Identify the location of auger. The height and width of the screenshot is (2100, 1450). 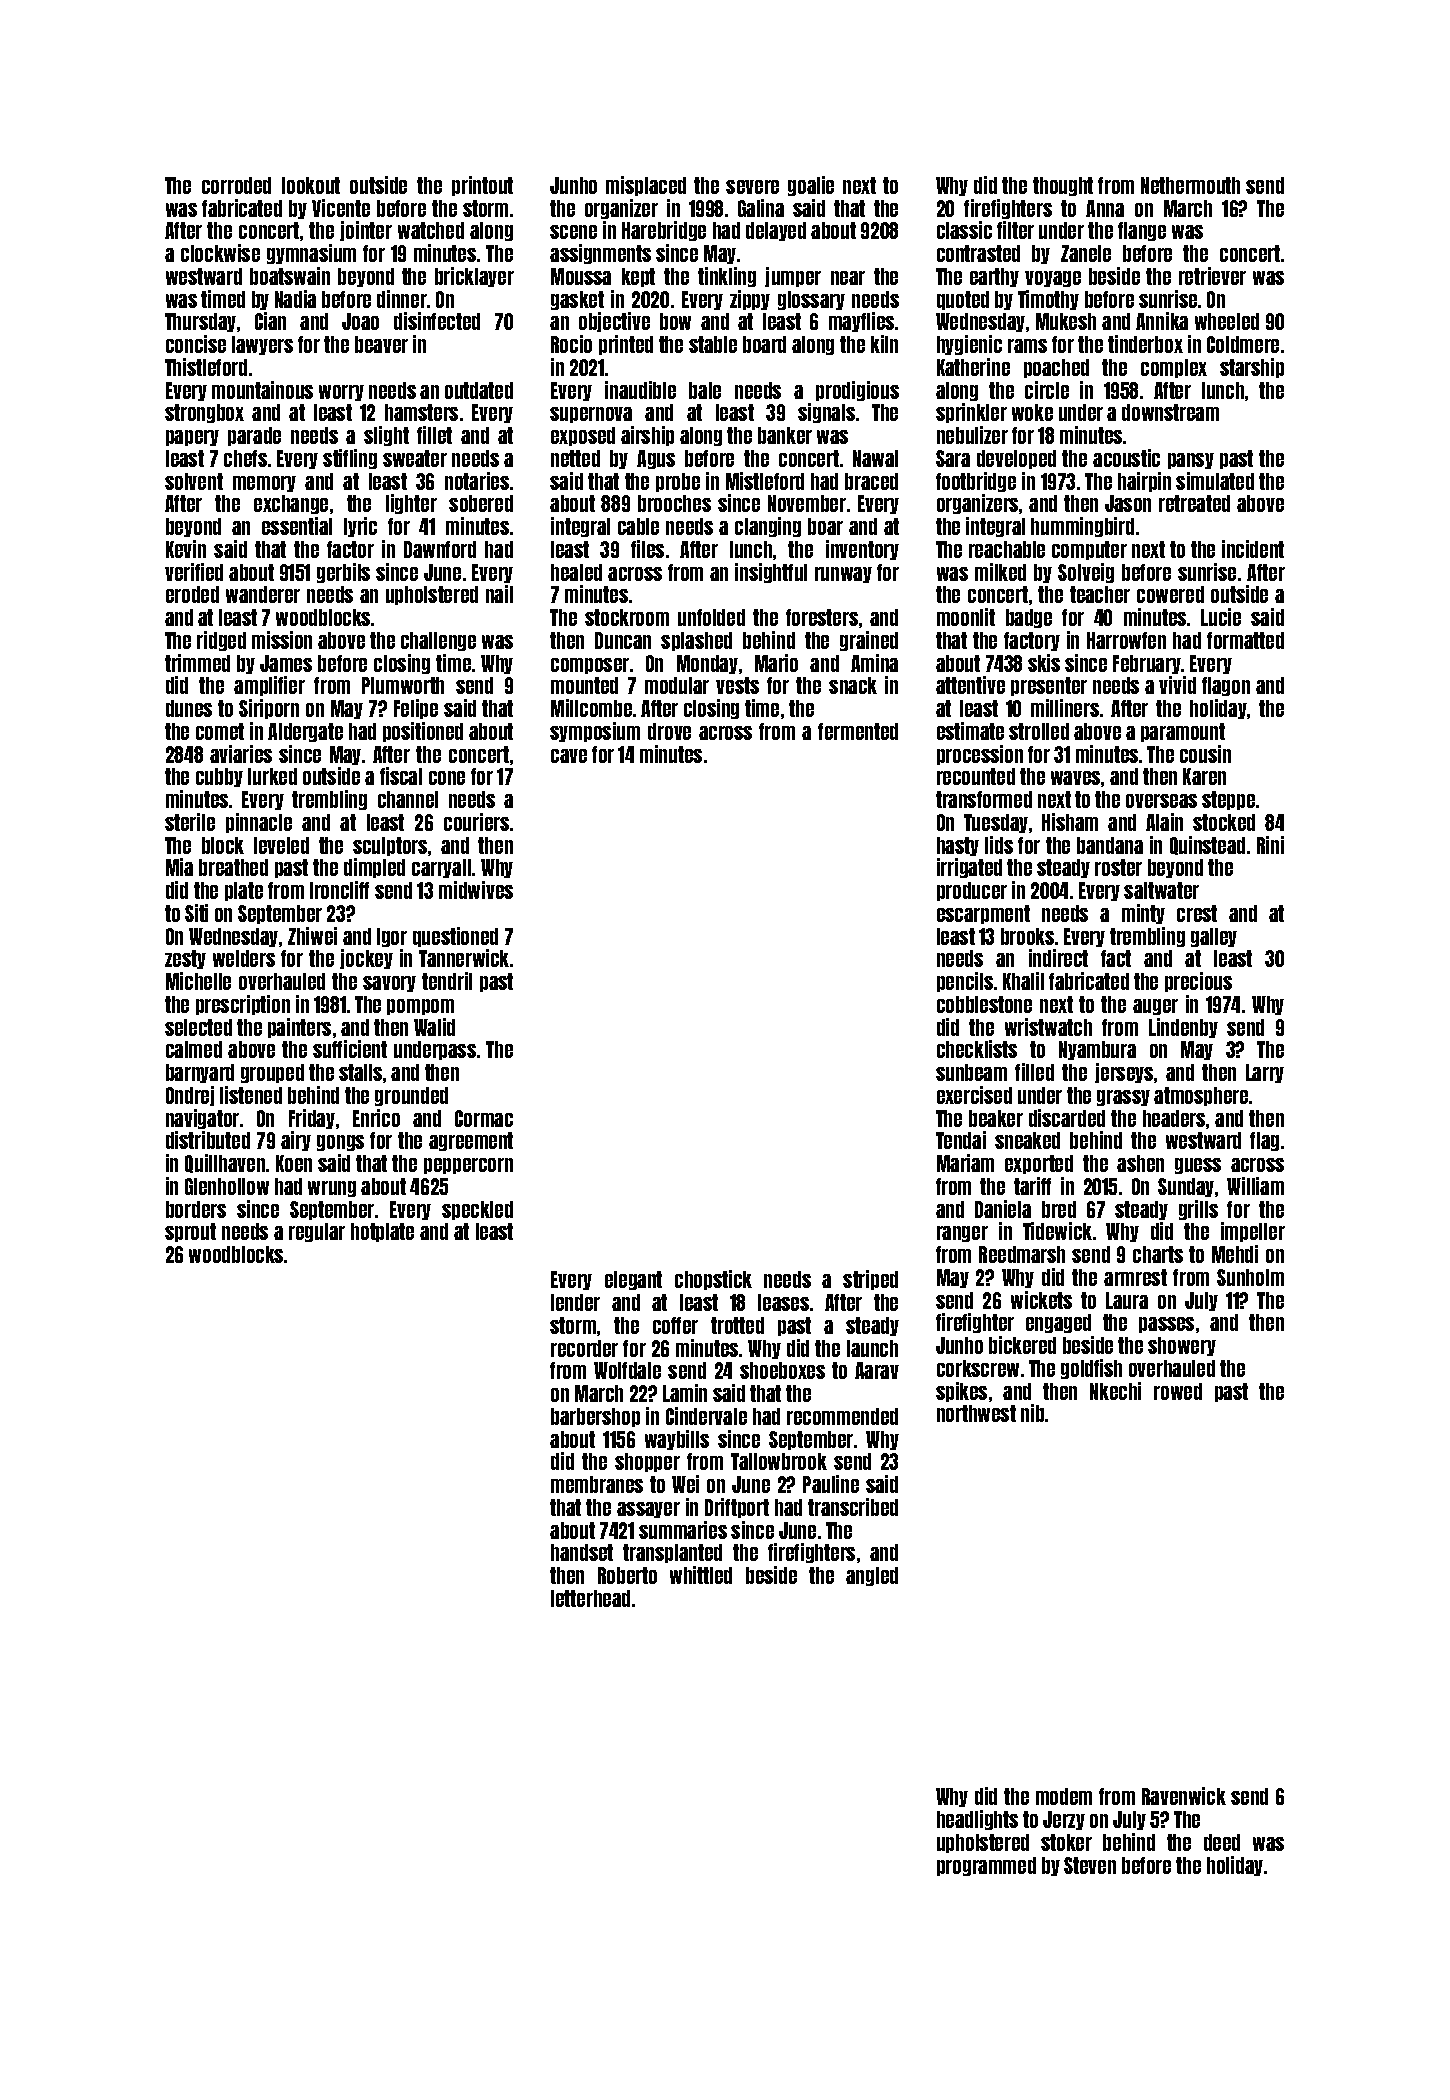
(1155, 1007).
